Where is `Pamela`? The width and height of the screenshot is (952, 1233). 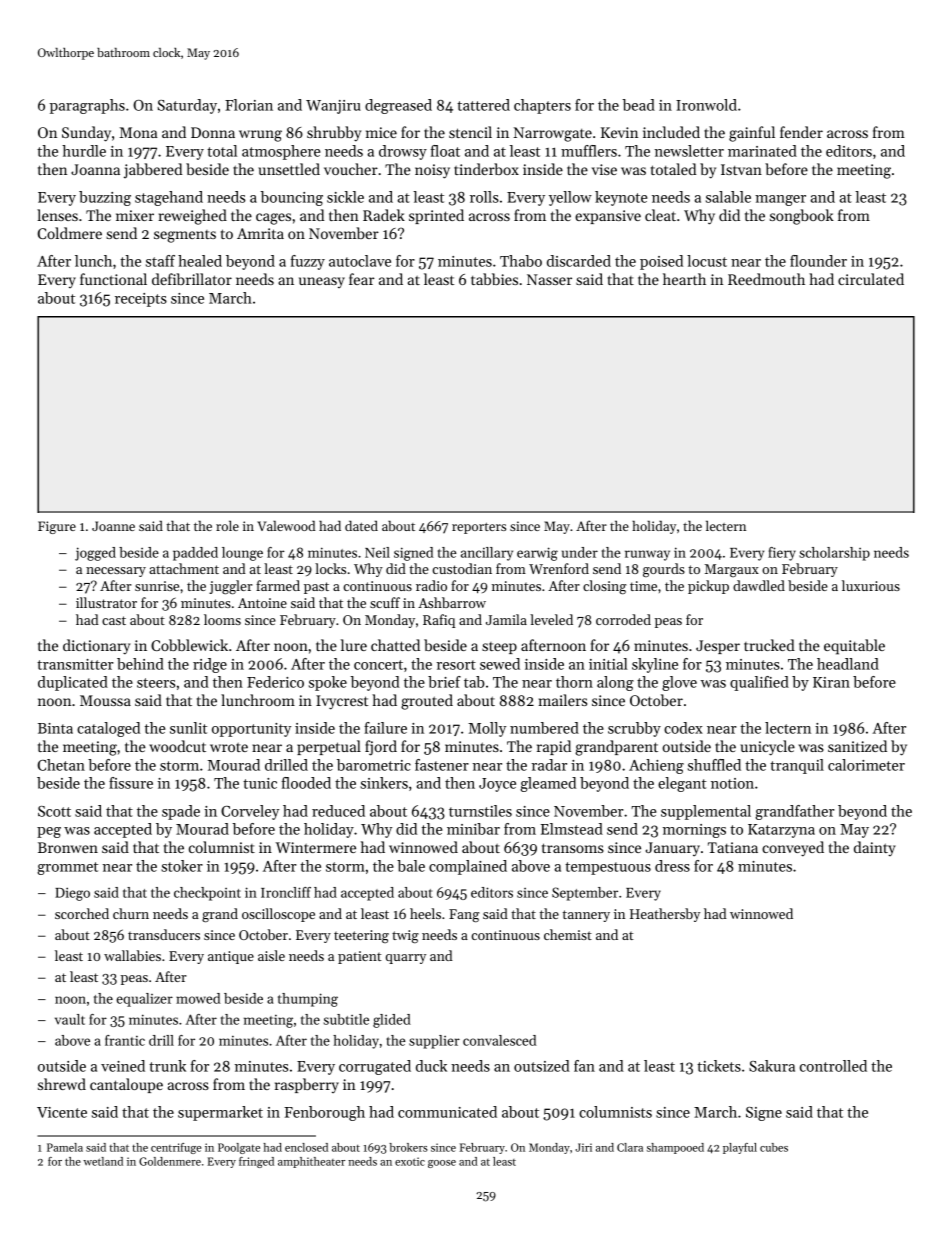 Pamela is located at coordinates (65, 1147).
